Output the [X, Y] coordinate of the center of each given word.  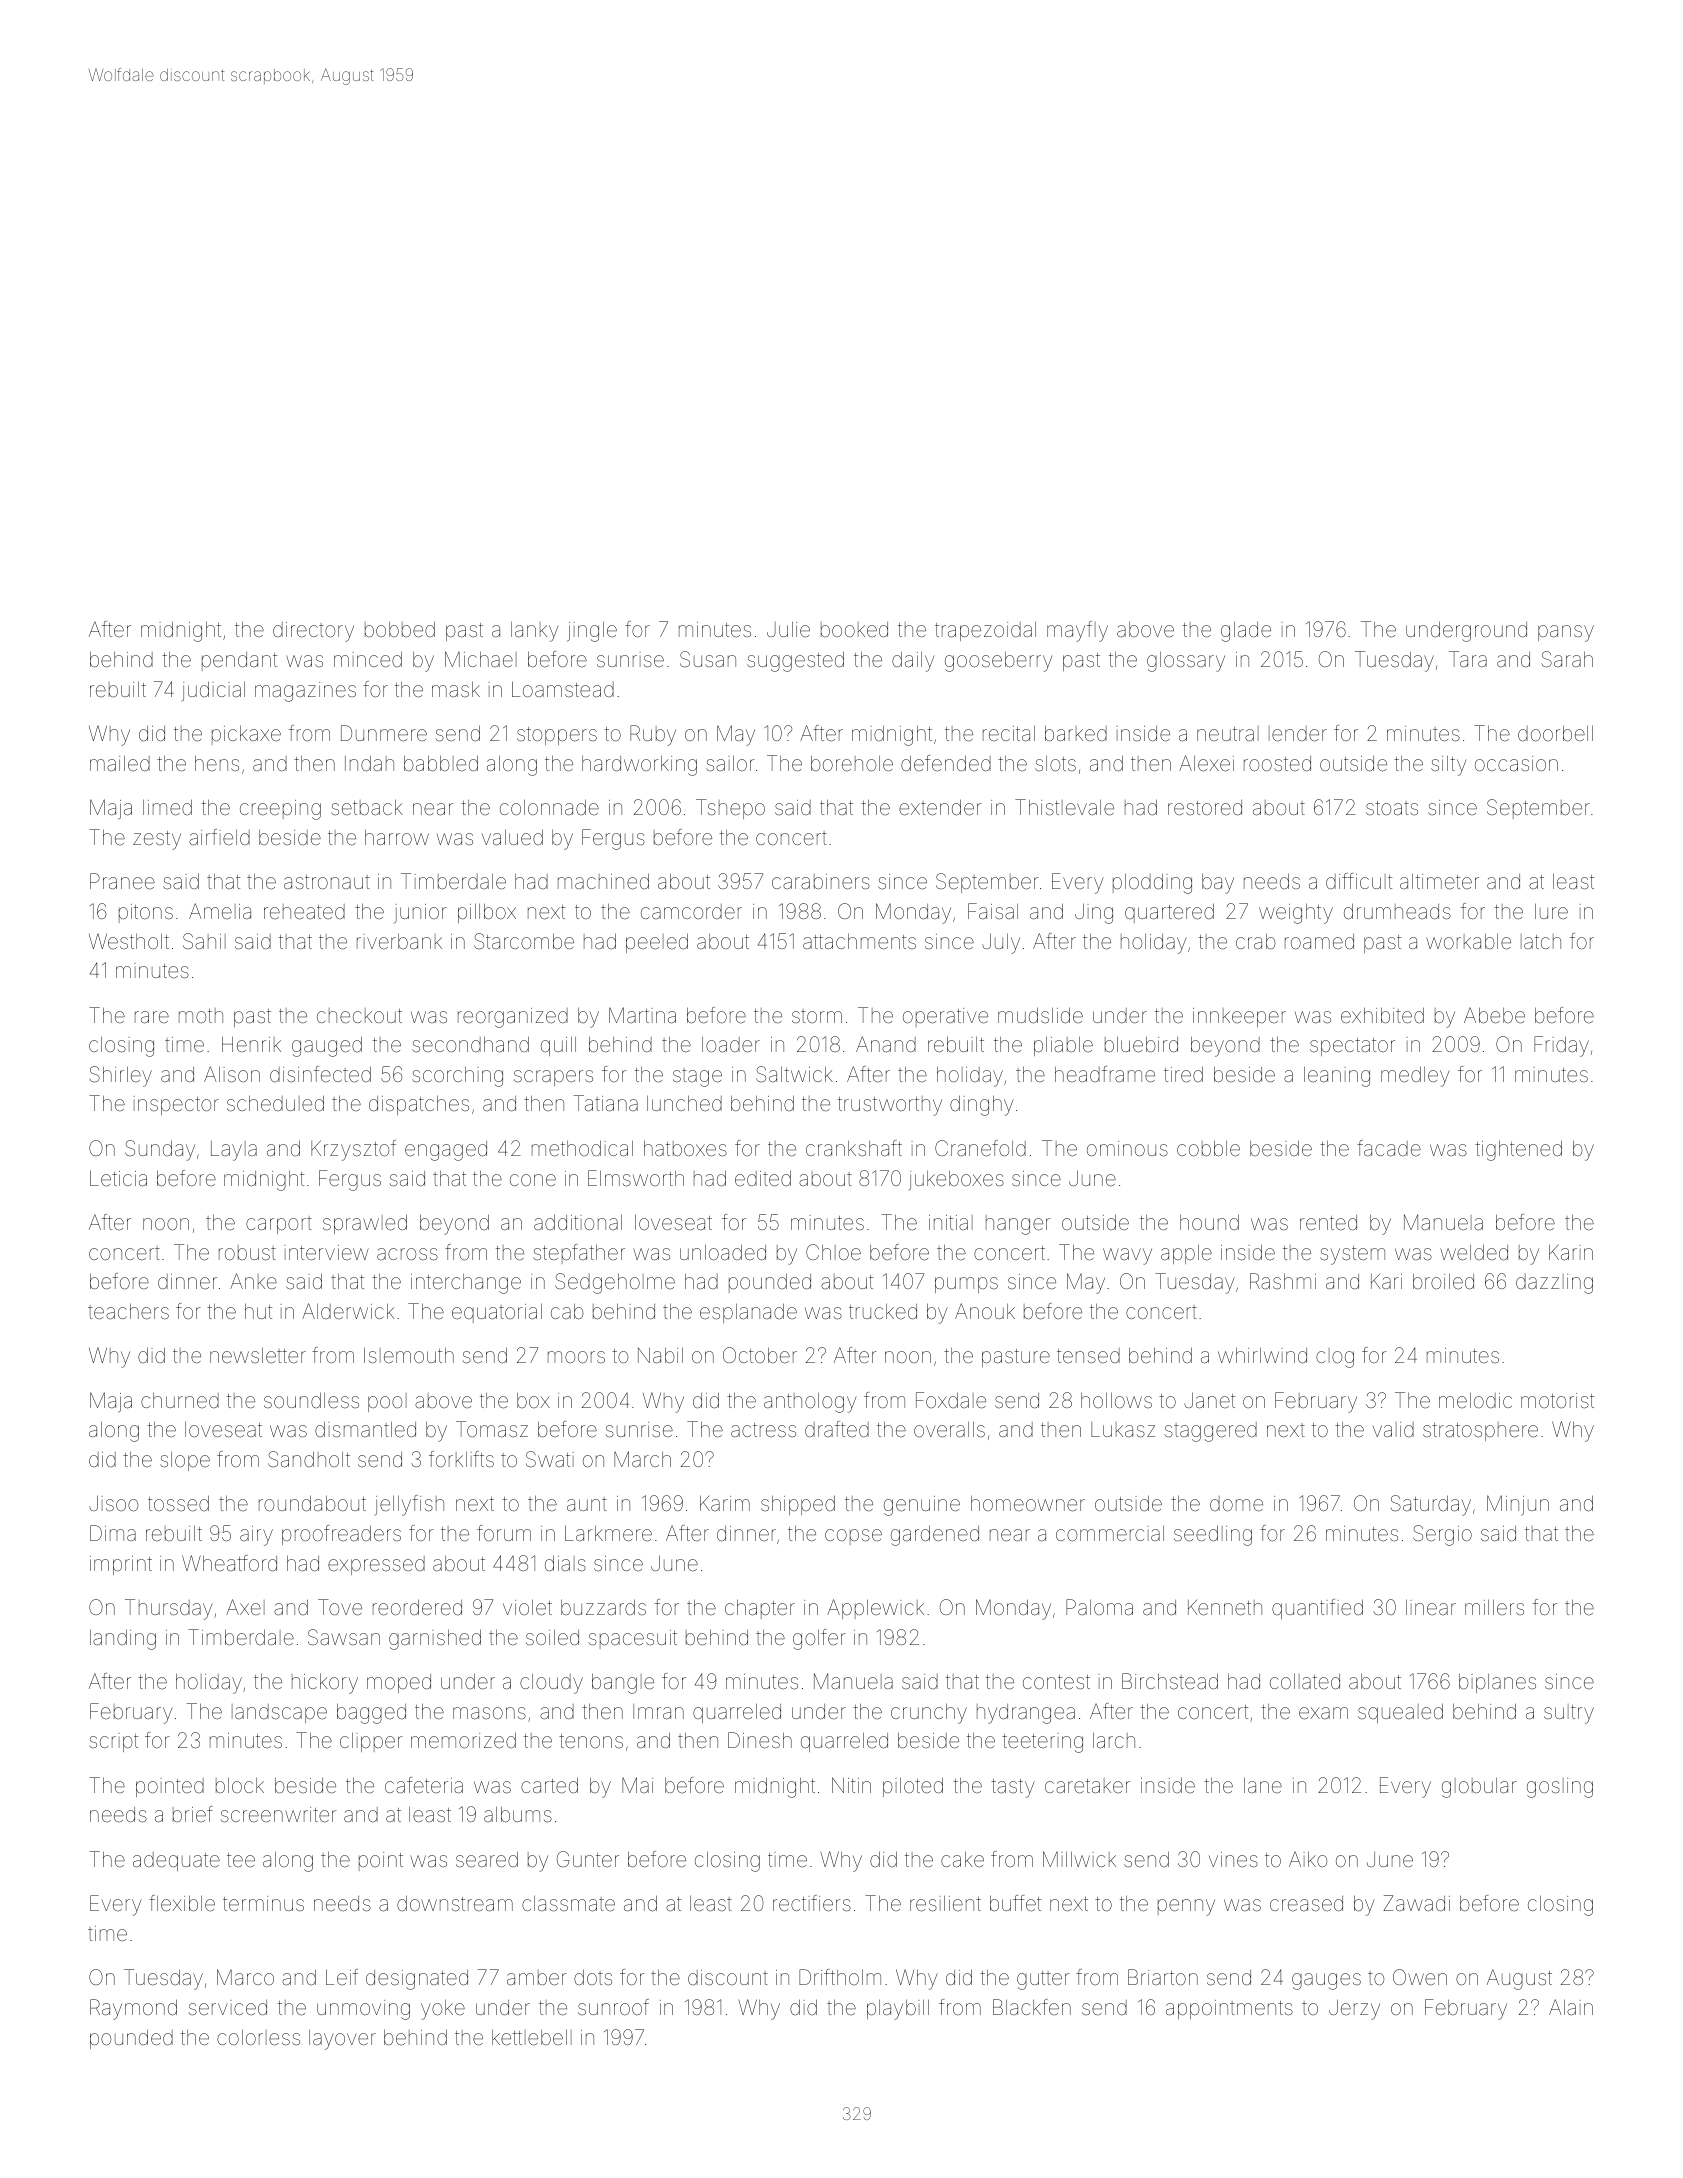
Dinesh [760, 1740]
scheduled [275, 1103]
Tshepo [730, 809]
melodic [1475, 1400]
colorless [258, 2037]
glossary [1186, 662]
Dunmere [384, 733]
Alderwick [348, 1311]
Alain [1571, 2007]
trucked [883, 1311]
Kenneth [1225, 1607]
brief [193, 1814]
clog [1335, 1358]
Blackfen [1032, 2007]
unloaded [723, 1252]
